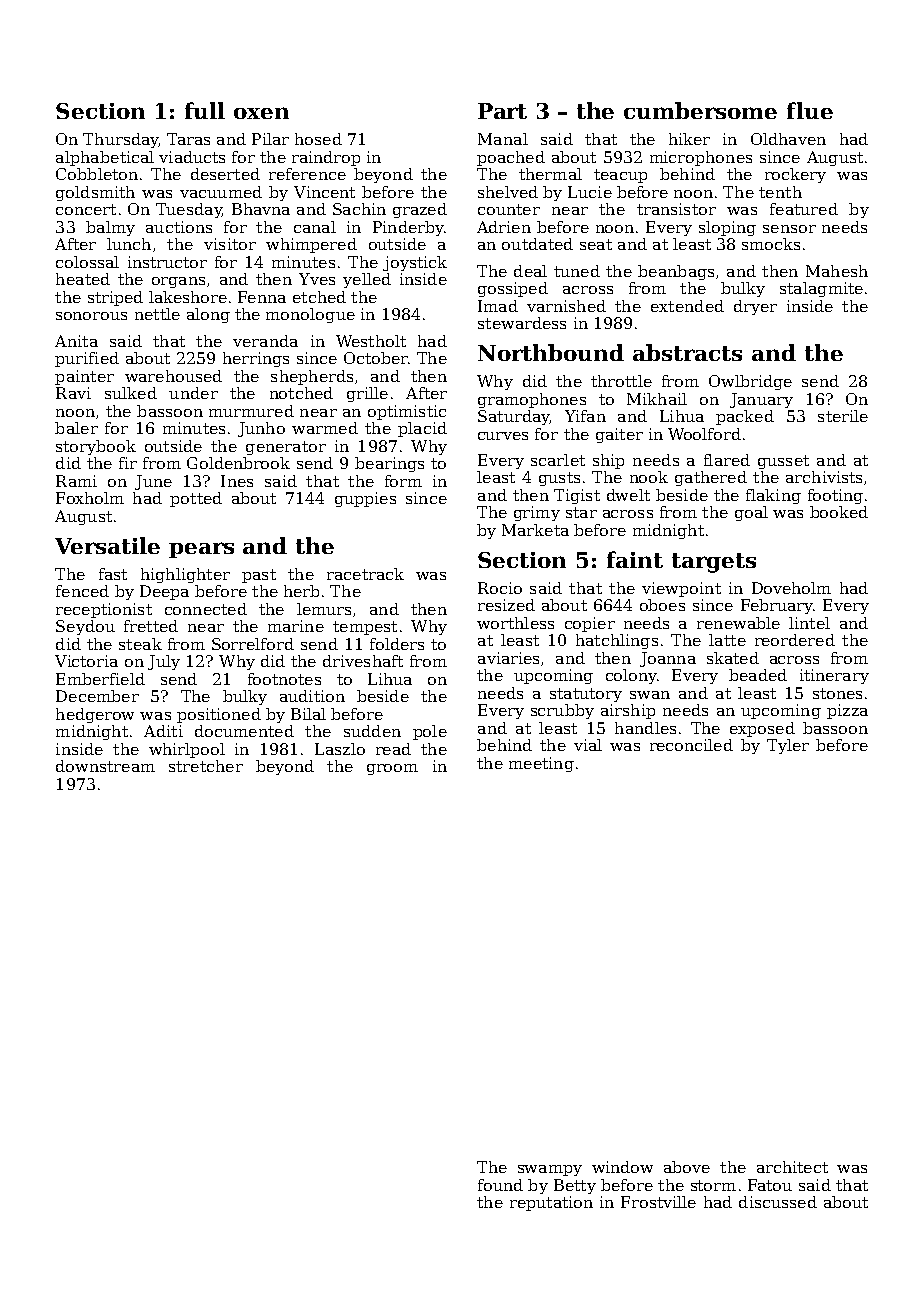 The width and height of the screenshot is (924, 1308). What do you see at coordinates (551, 1203) in the screenshot?
I see `reputation` at bounding box center [551, 1203].
